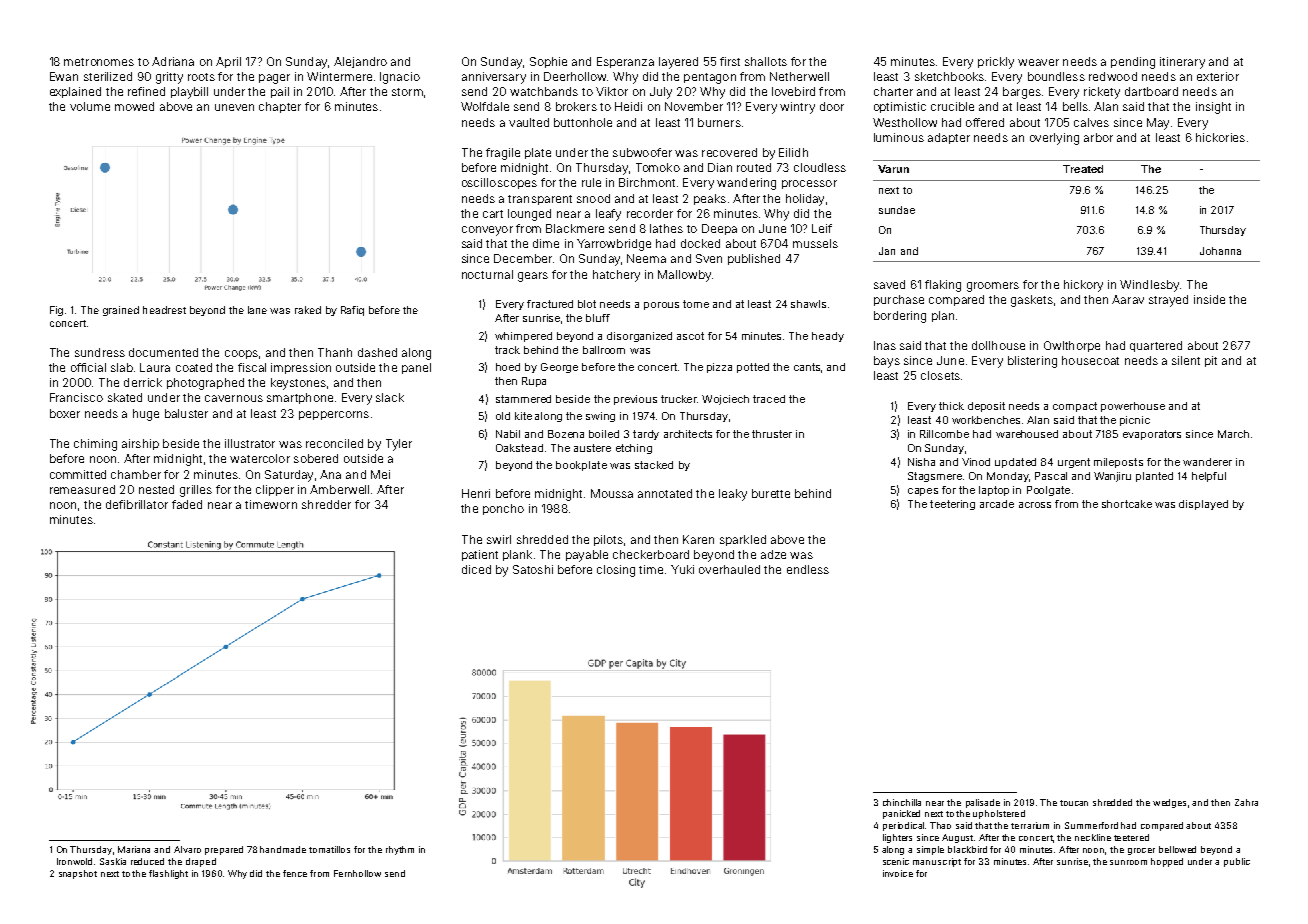 Image resolution: width=1308 pixels, height=924 pixels. Describe the element at coordinates (1182, 63) in the page. I see `itinerary` at that location.
